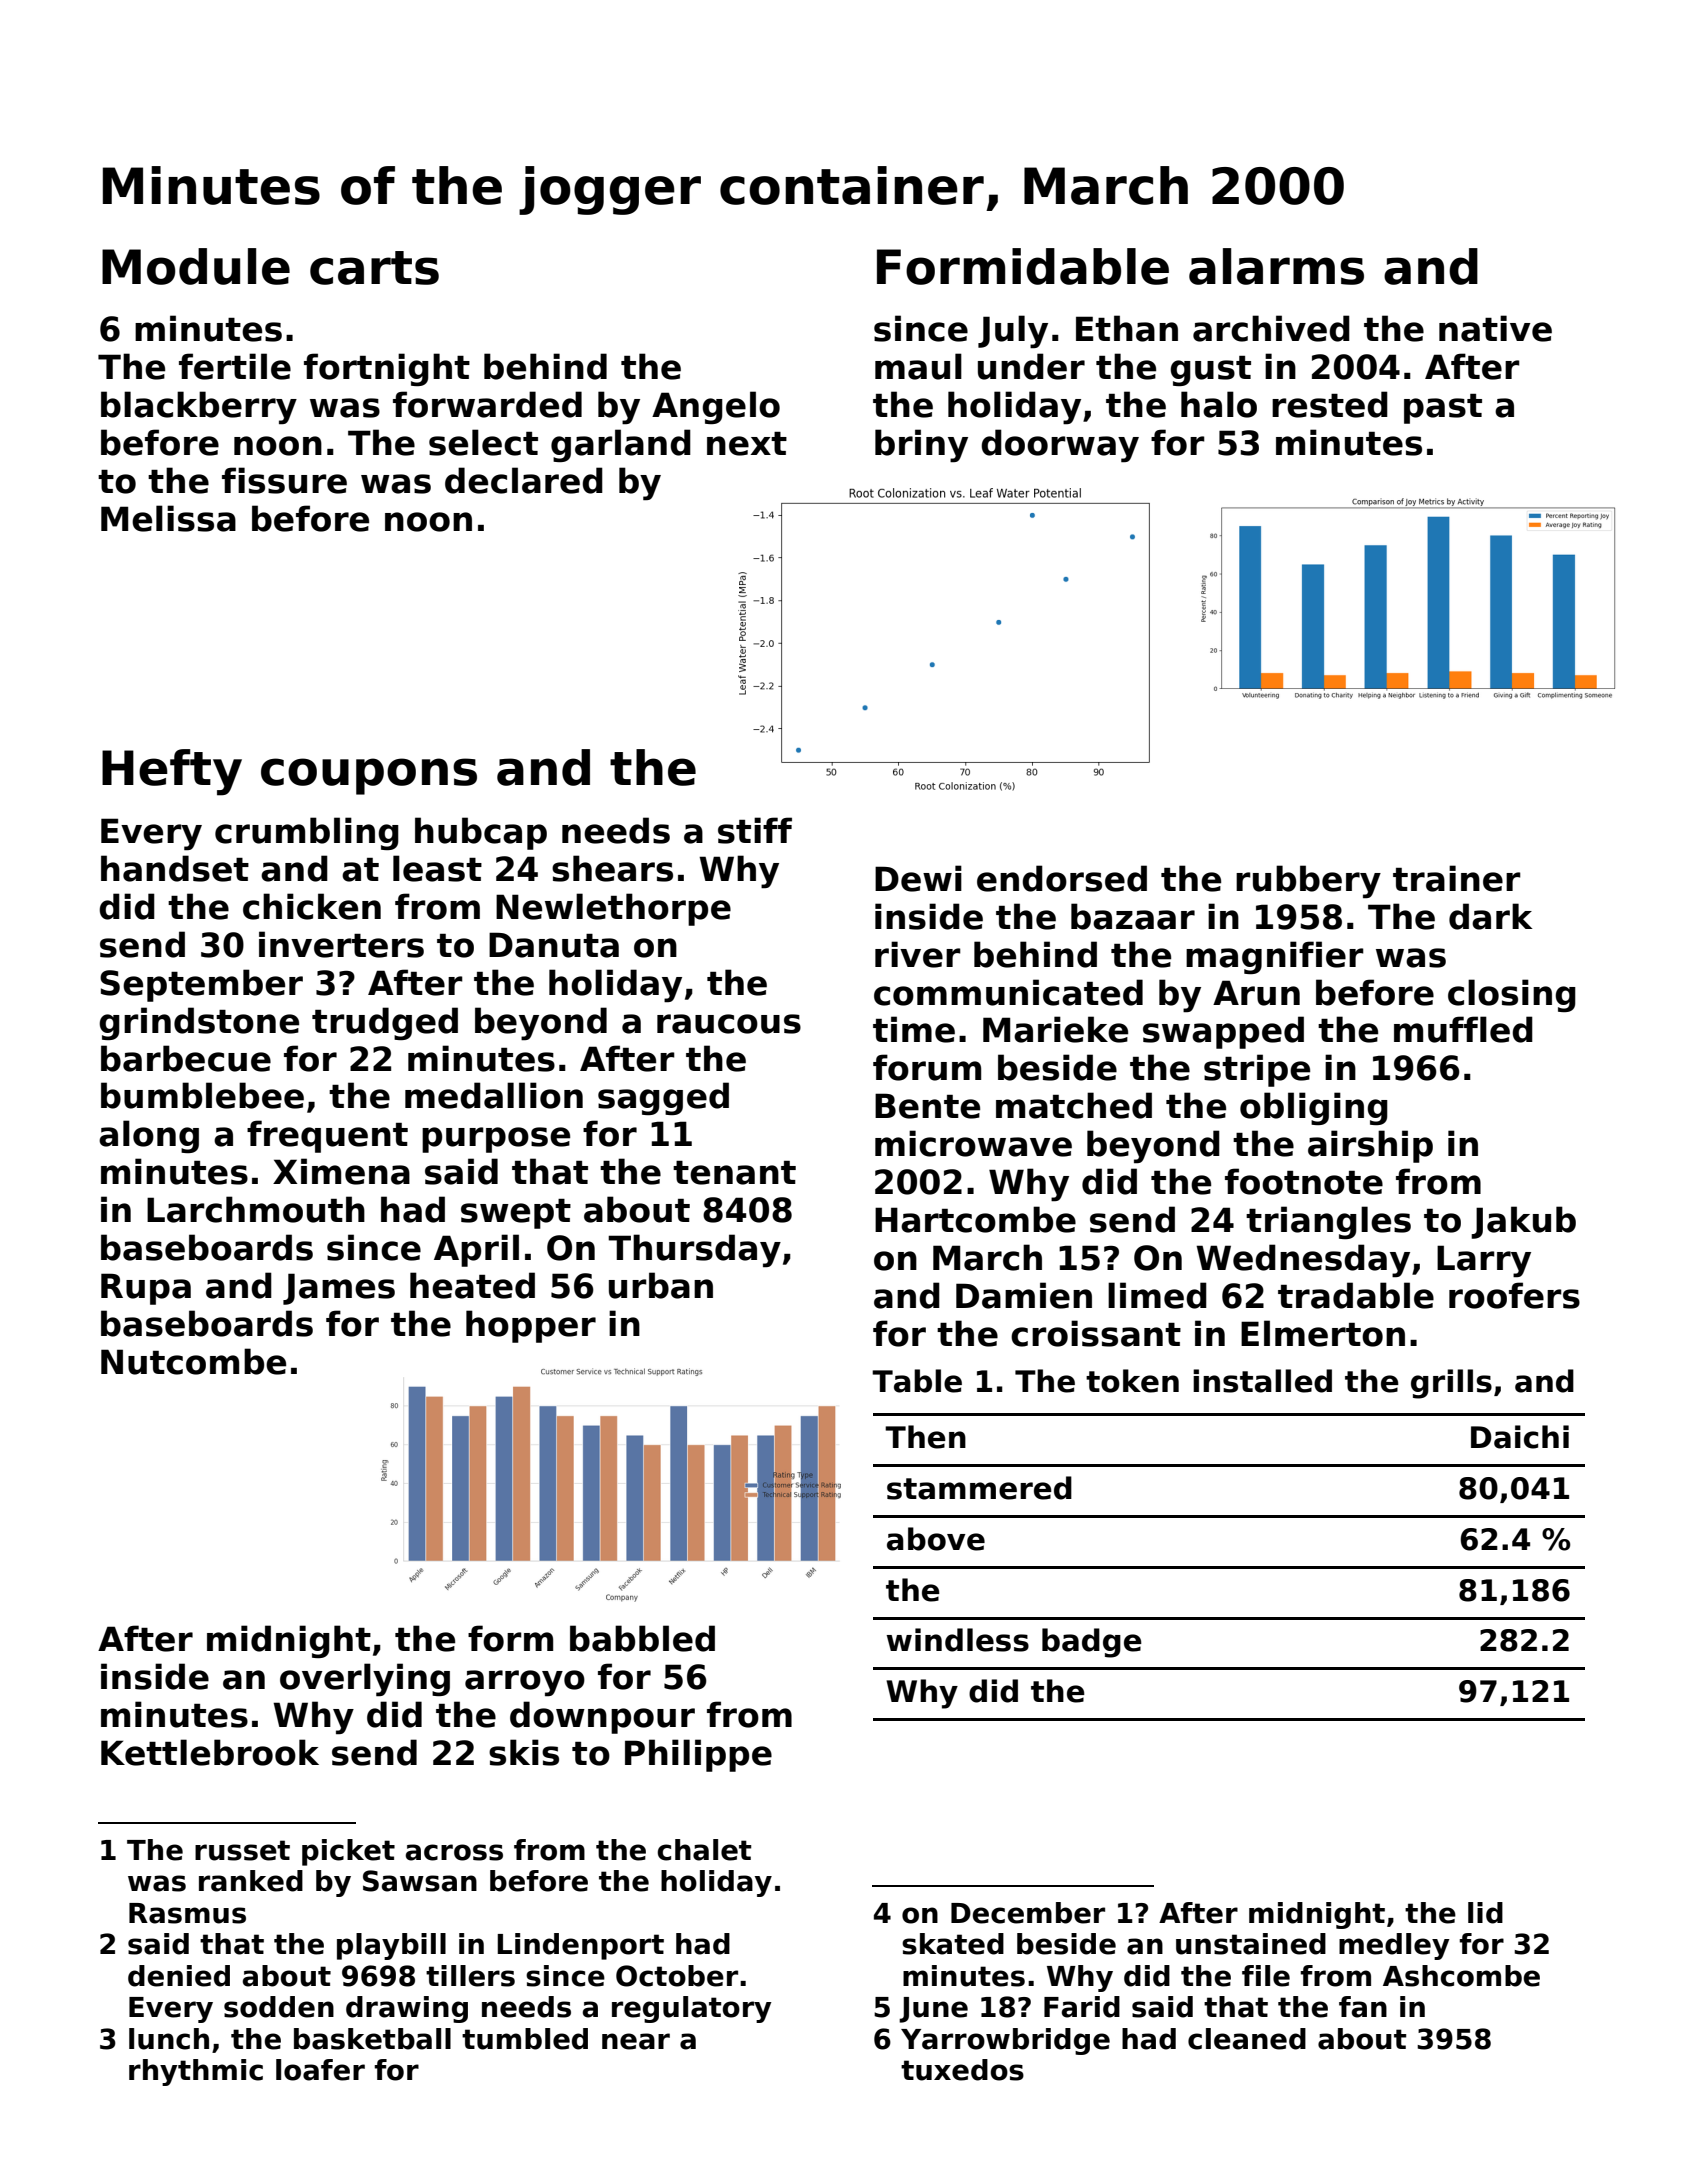 Image resolution: width=1683 pixels, height=2178 pixels. What do you see at coordinates (918, 366) in the page?
I see `maul` at bounding box center [918, 366].
